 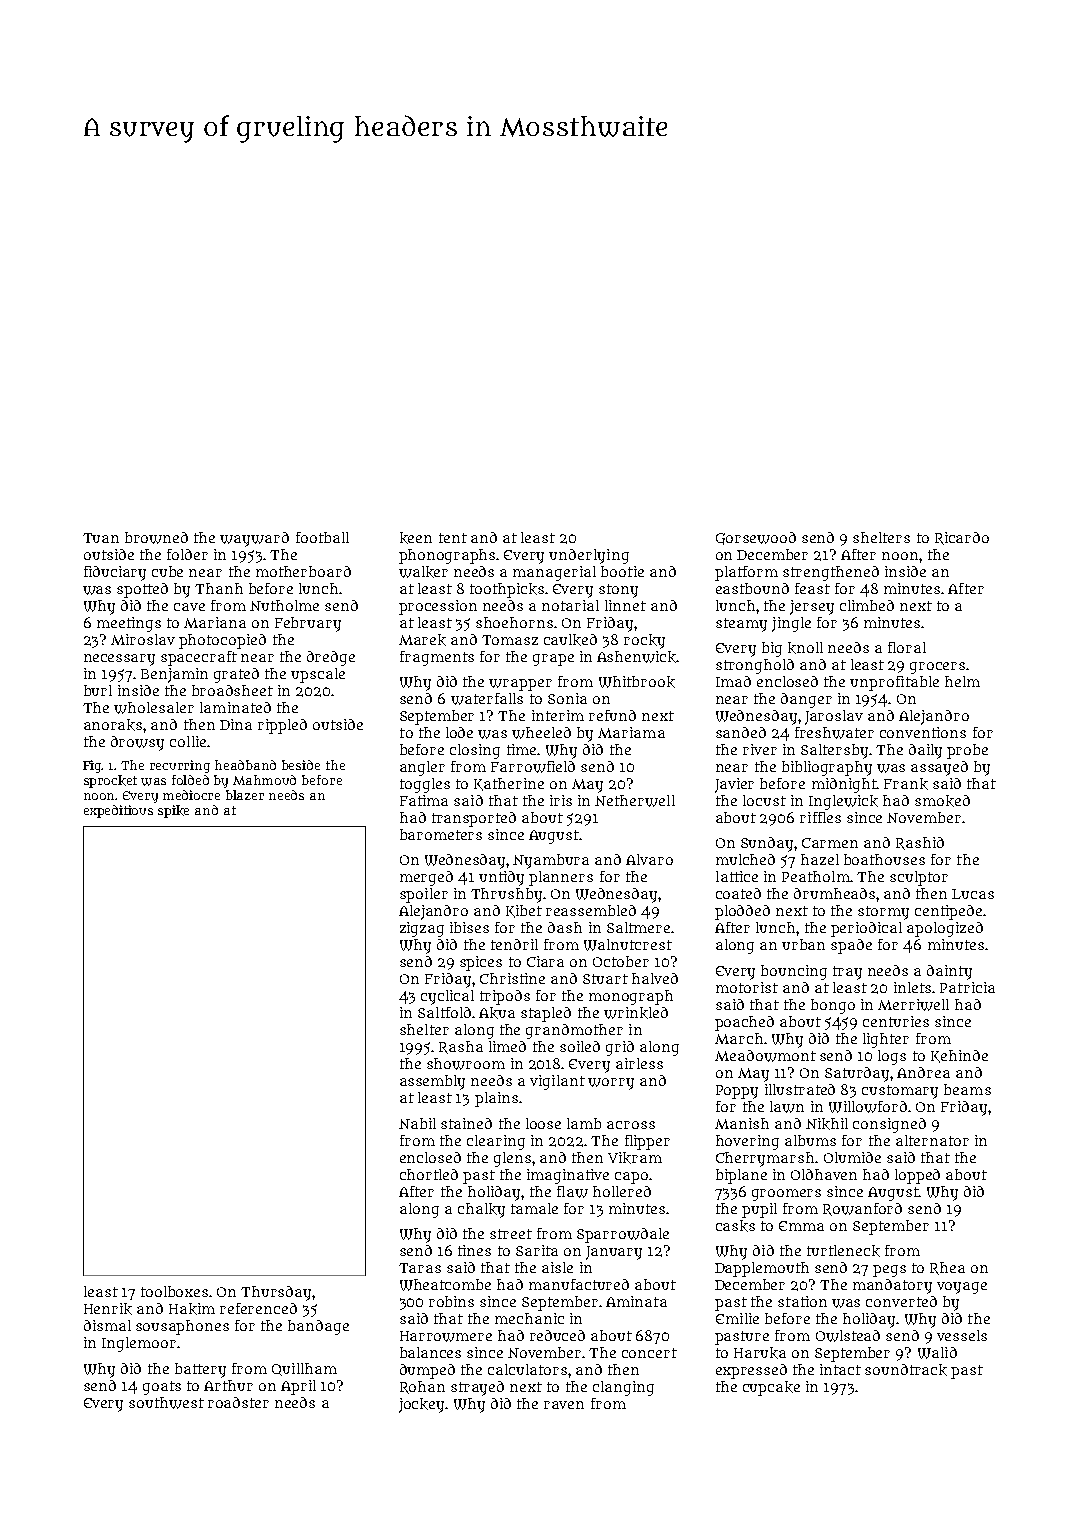 What do you see at coordinates (174, 1291) in the image?
I see `toolboxes` at bounding box center [174, 1291].
